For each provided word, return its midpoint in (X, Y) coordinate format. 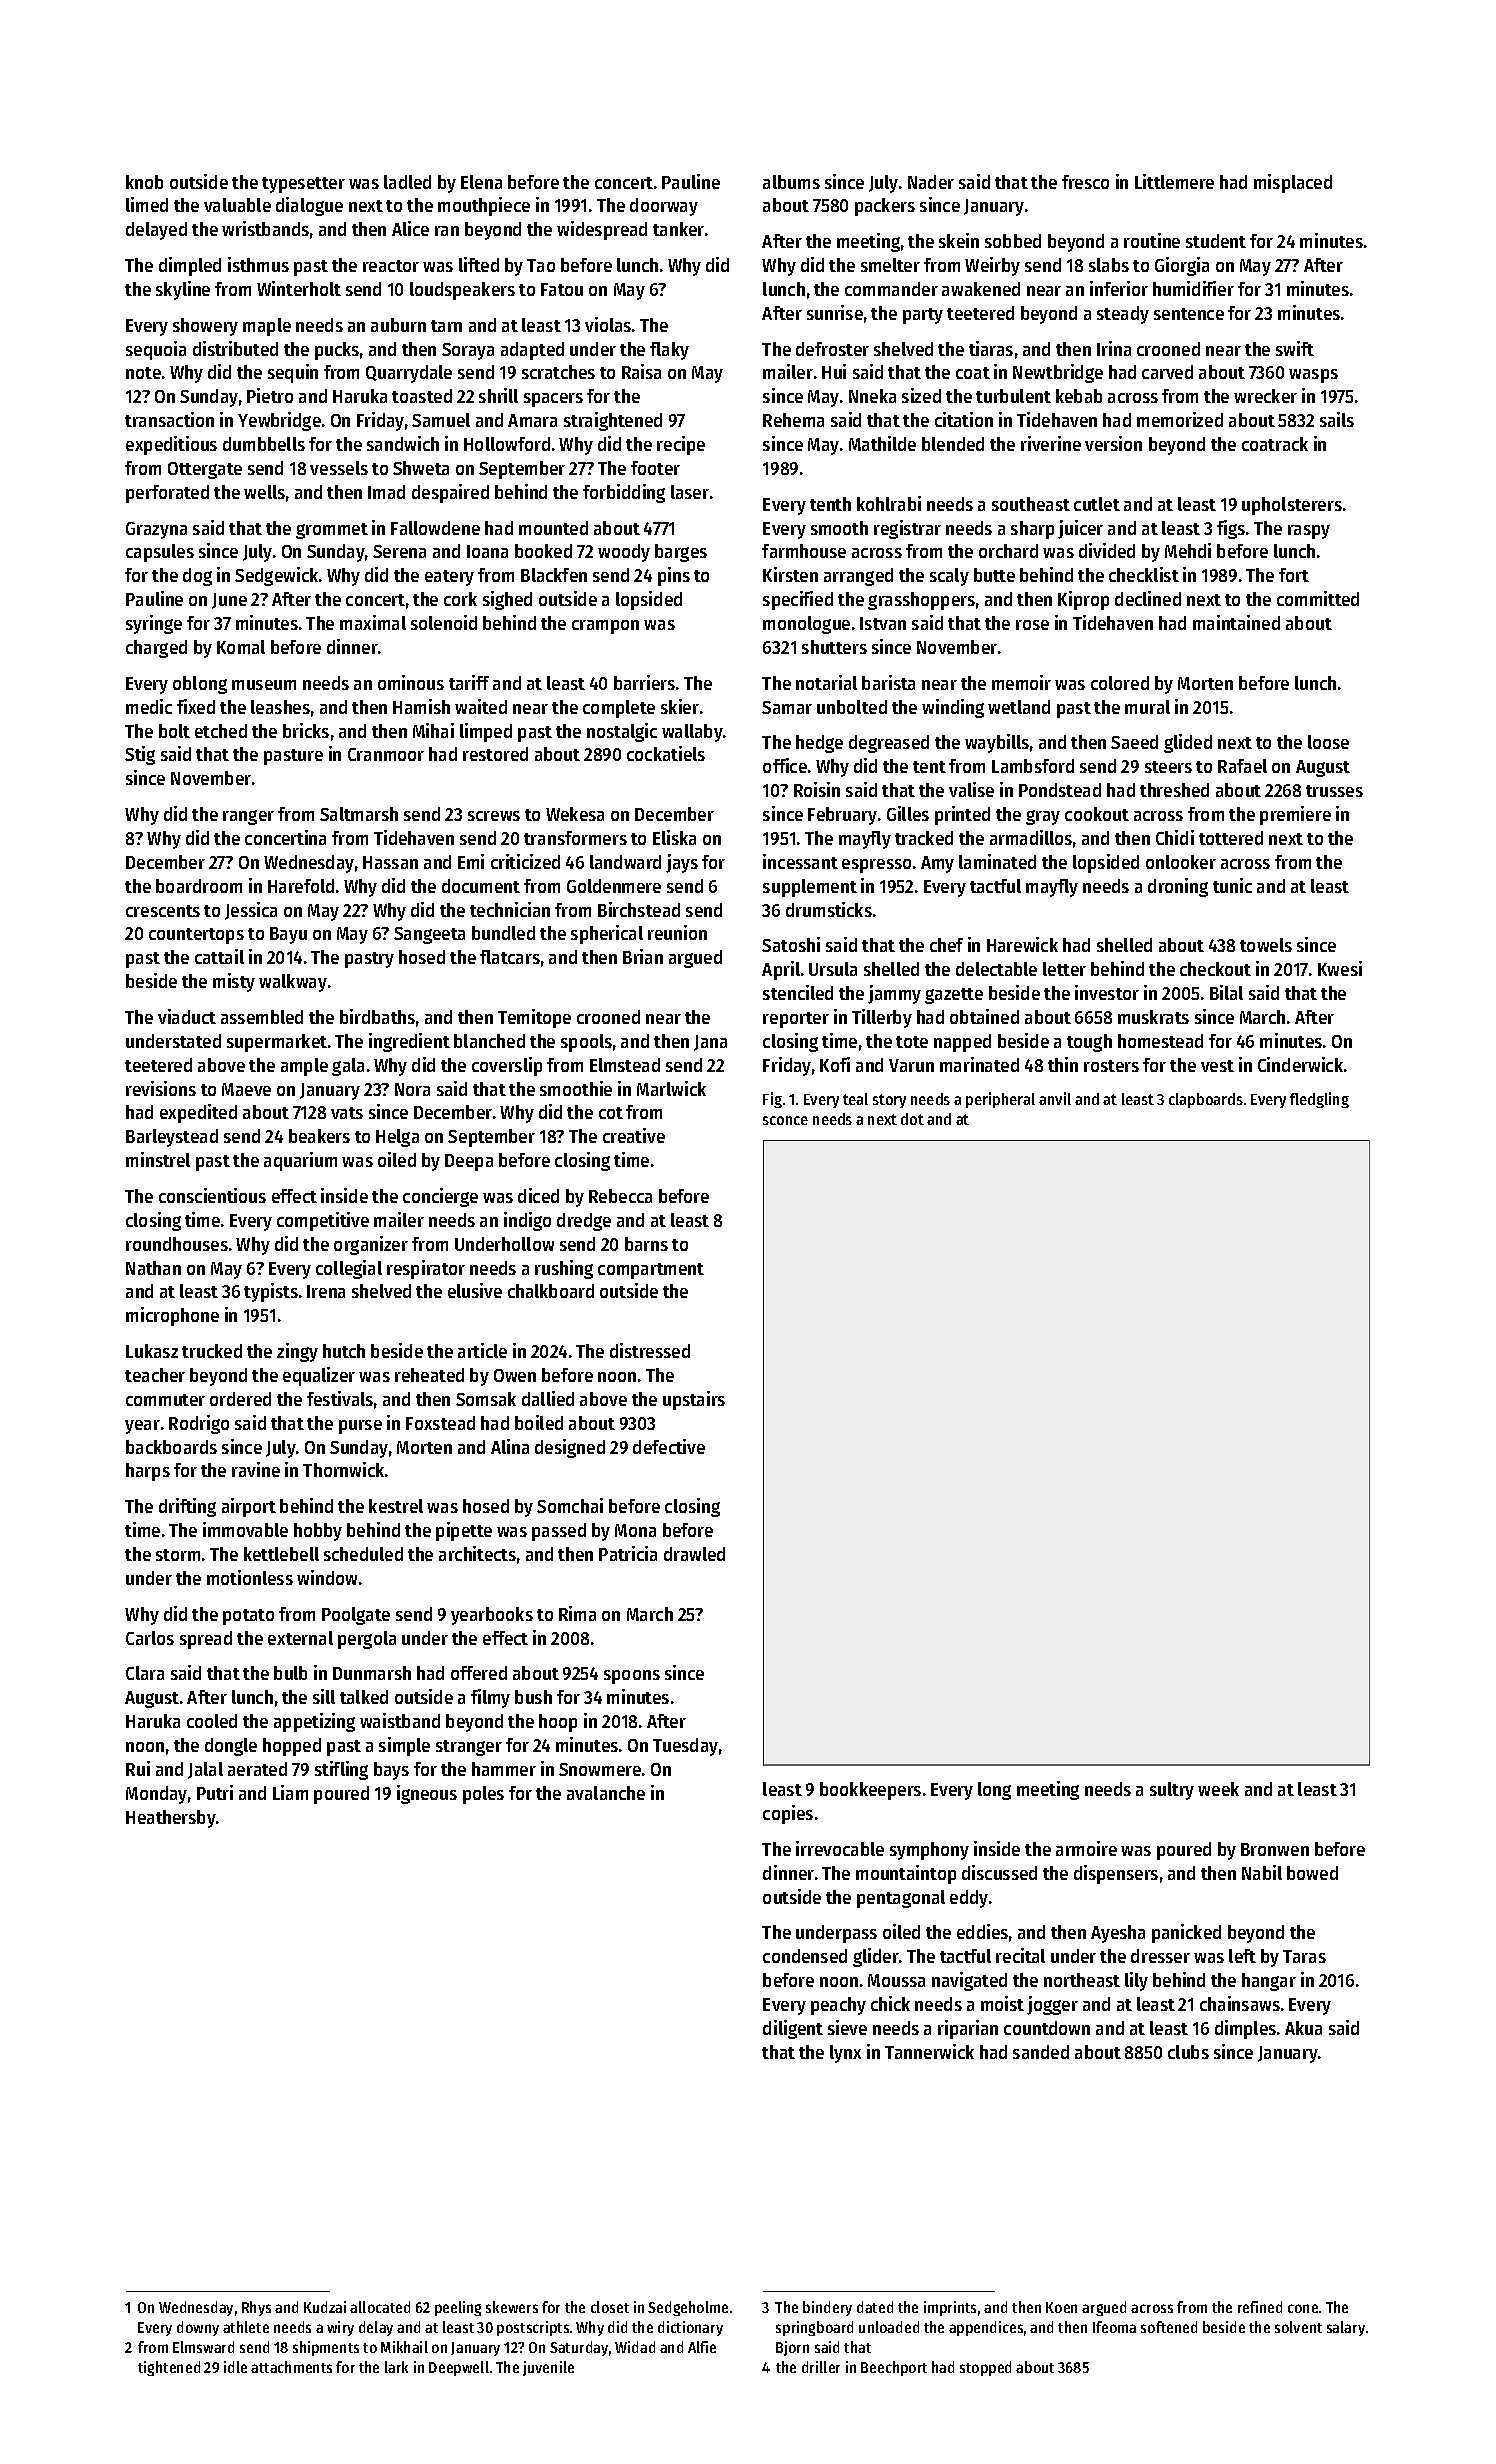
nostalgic (622, 732)
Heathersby (171, 1819)
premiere (1295, 815)
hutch (344, 1351)
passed (559, 1532)
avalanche (606, 1793)
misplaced (1293, 183)
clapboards (1206, 1100)
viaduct (187, 1016)
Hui (834, 371)
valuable (237, 205)
